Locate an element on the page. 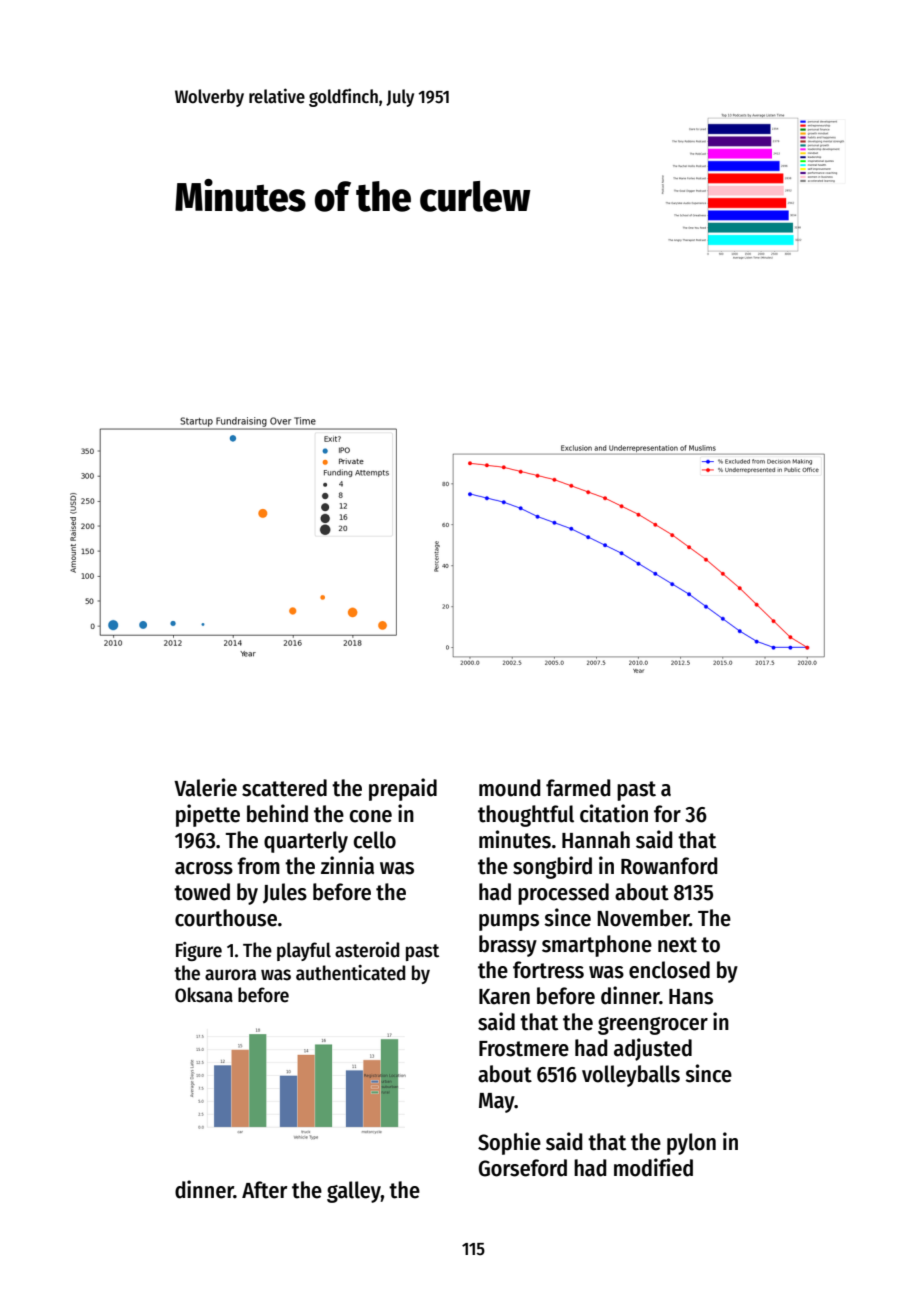 The image size is (924, 1311). next is located at coordinates (677, 945).
